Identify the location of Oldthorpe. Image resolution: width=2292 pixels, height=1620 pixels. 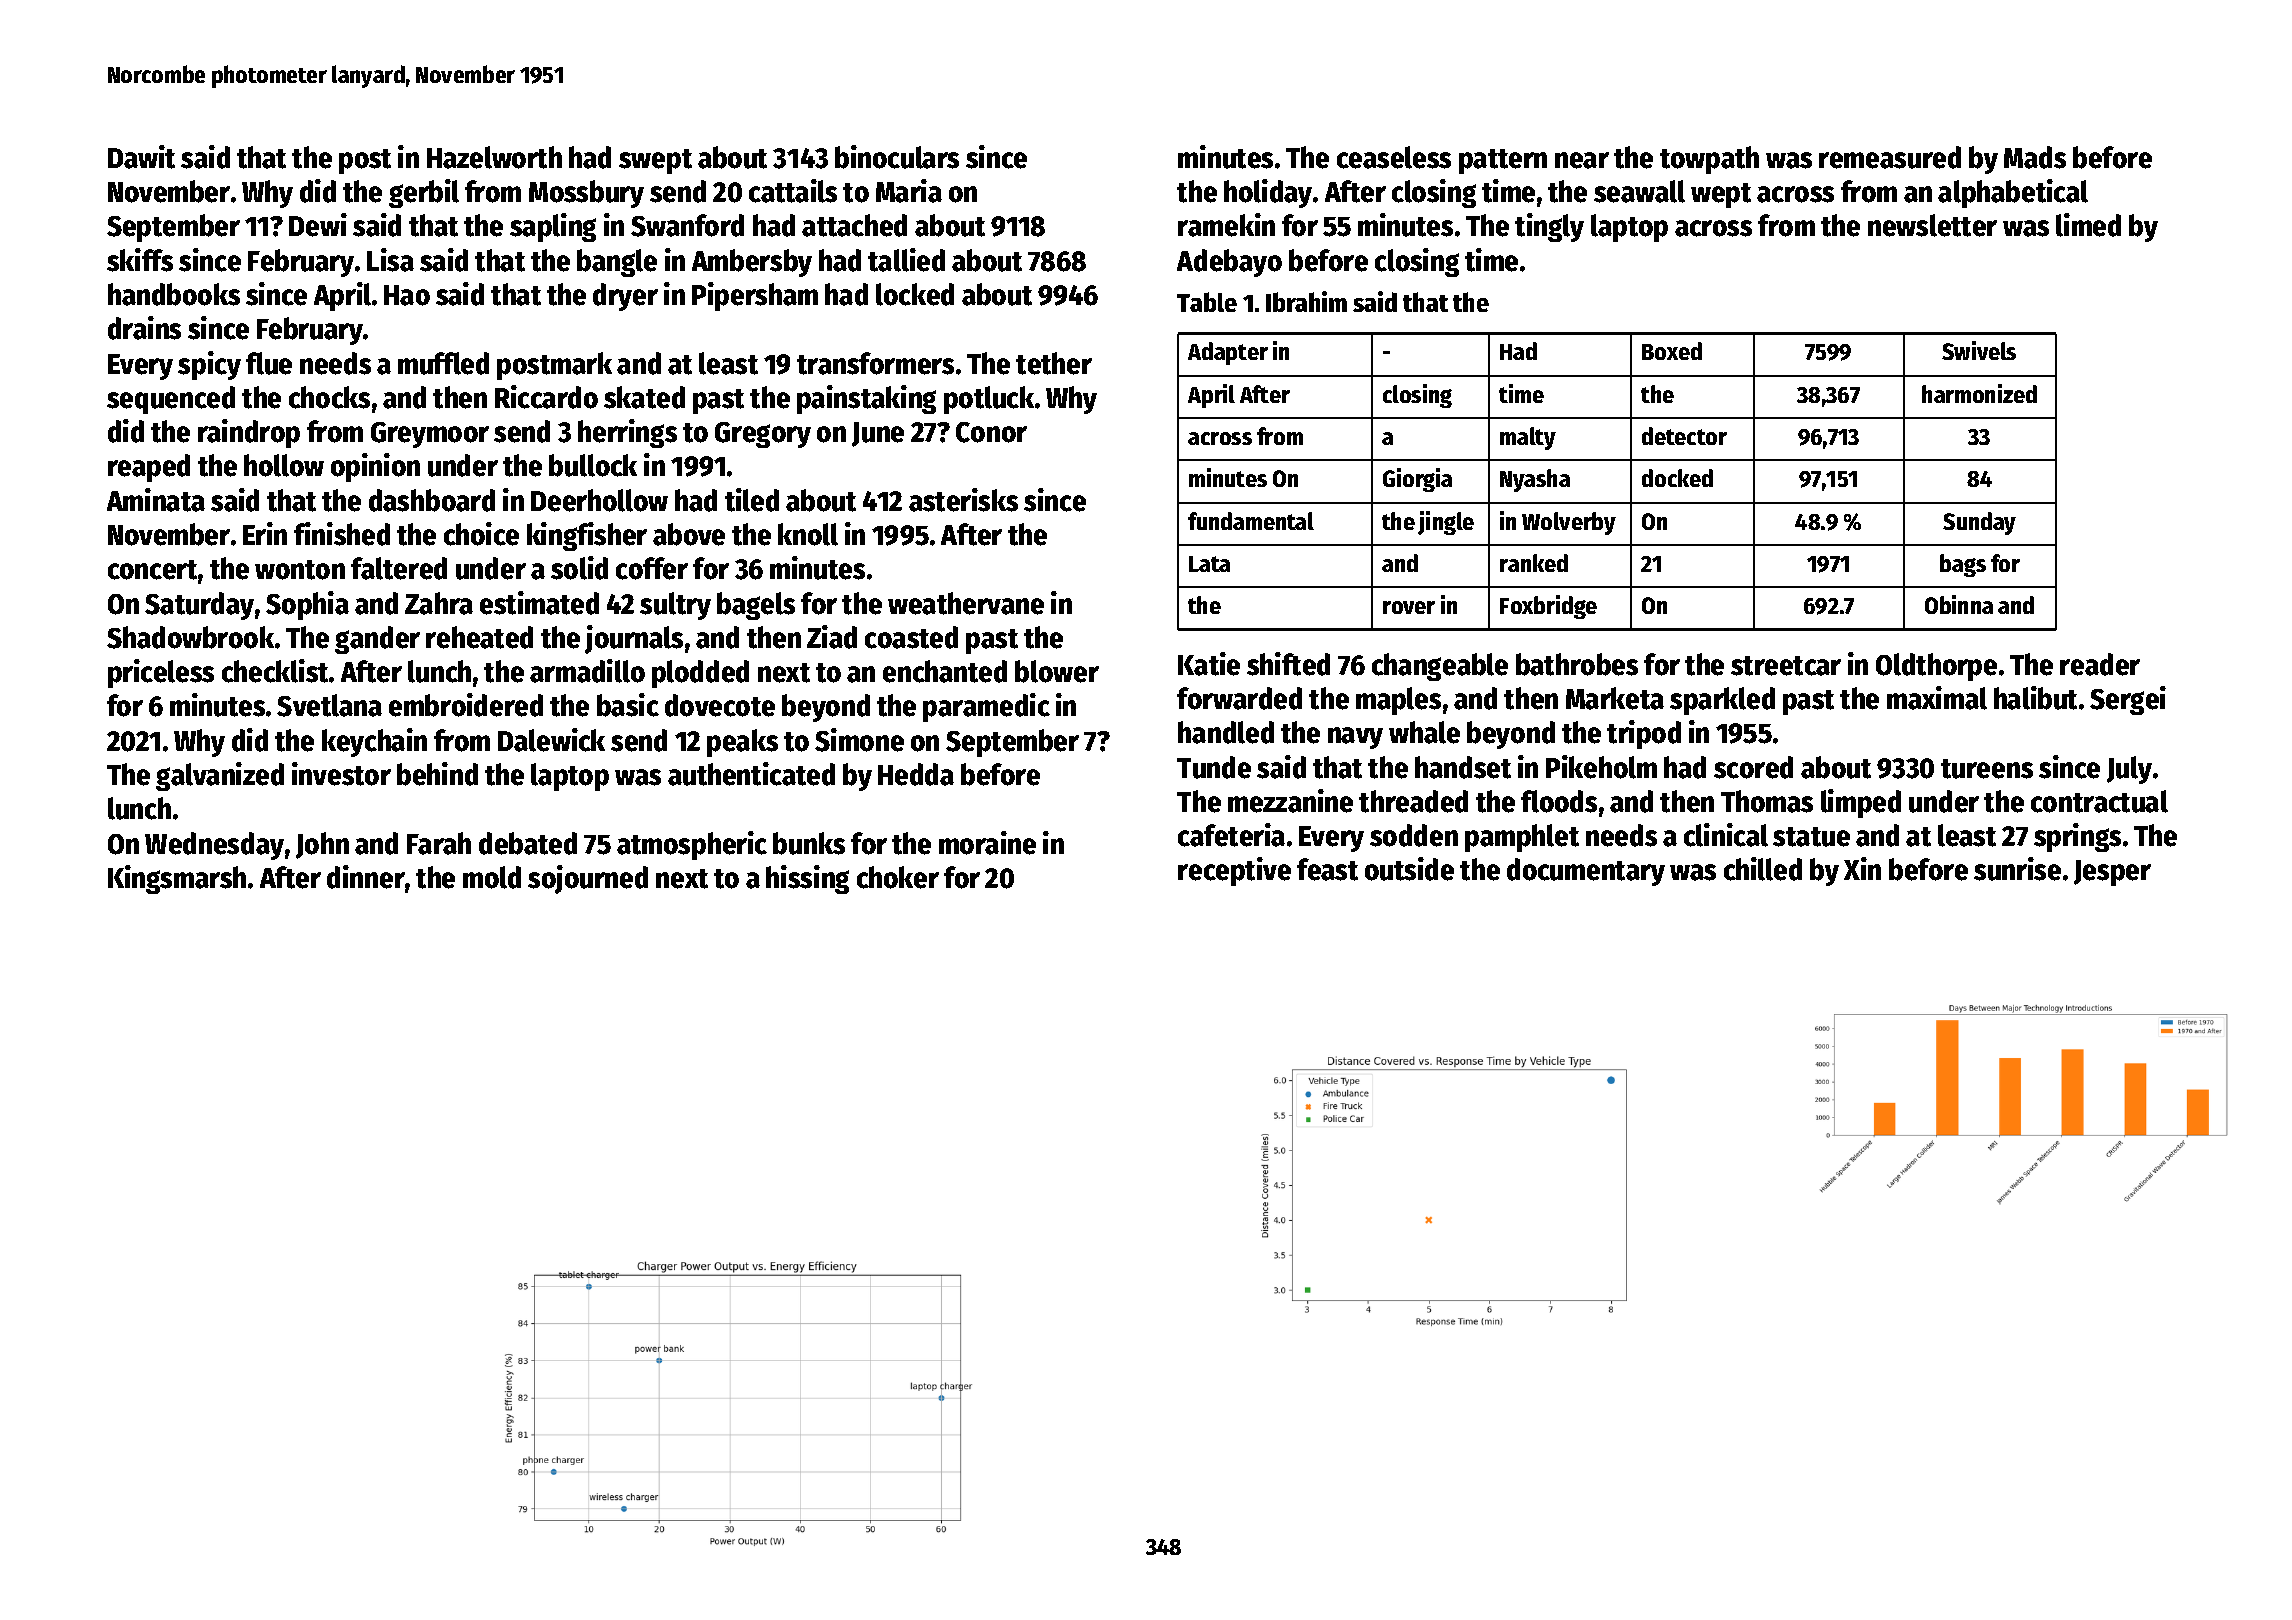
(1936, 667).
